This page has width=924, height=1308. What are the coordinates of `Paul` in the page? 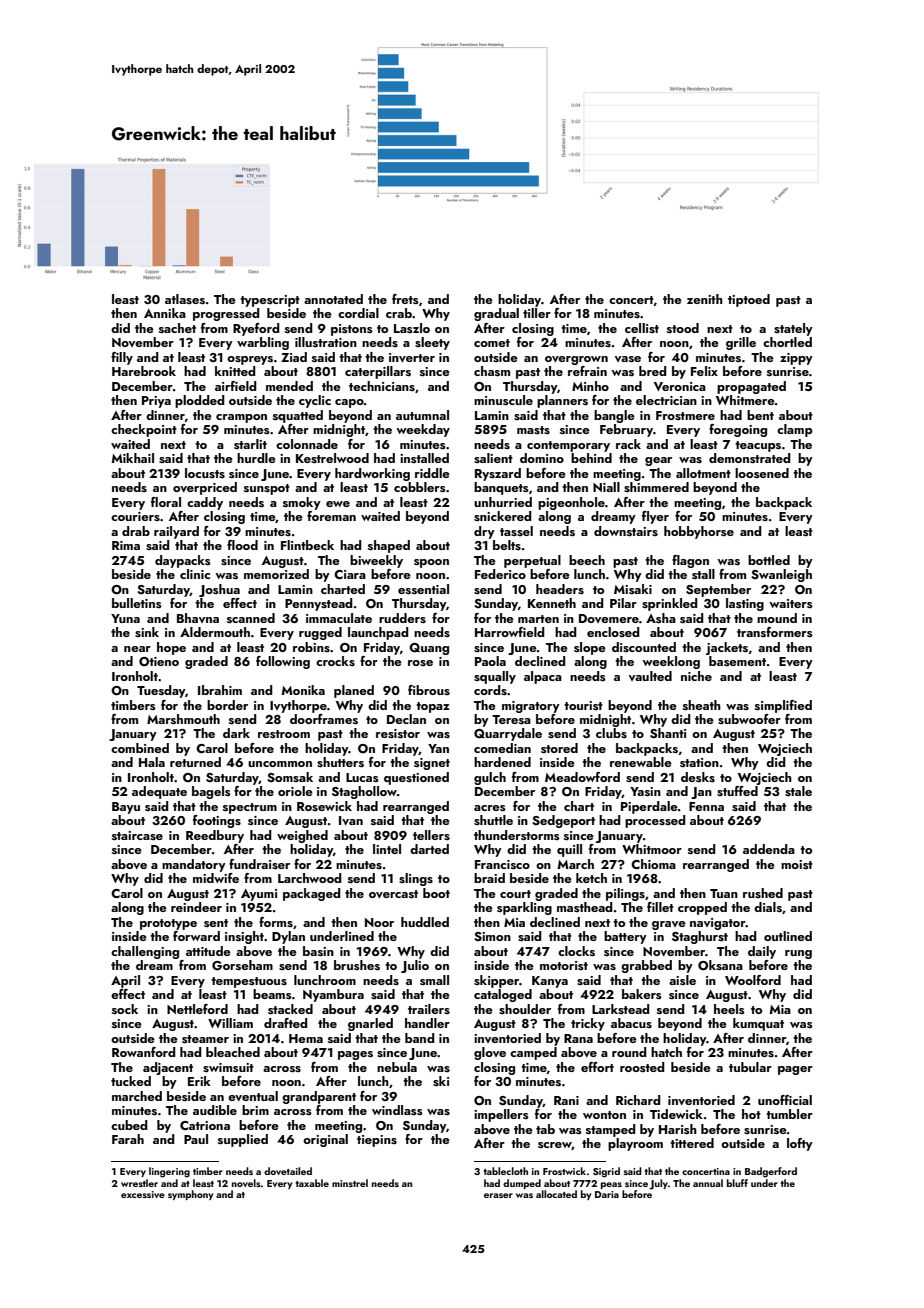 It's located at (196, 1139).
